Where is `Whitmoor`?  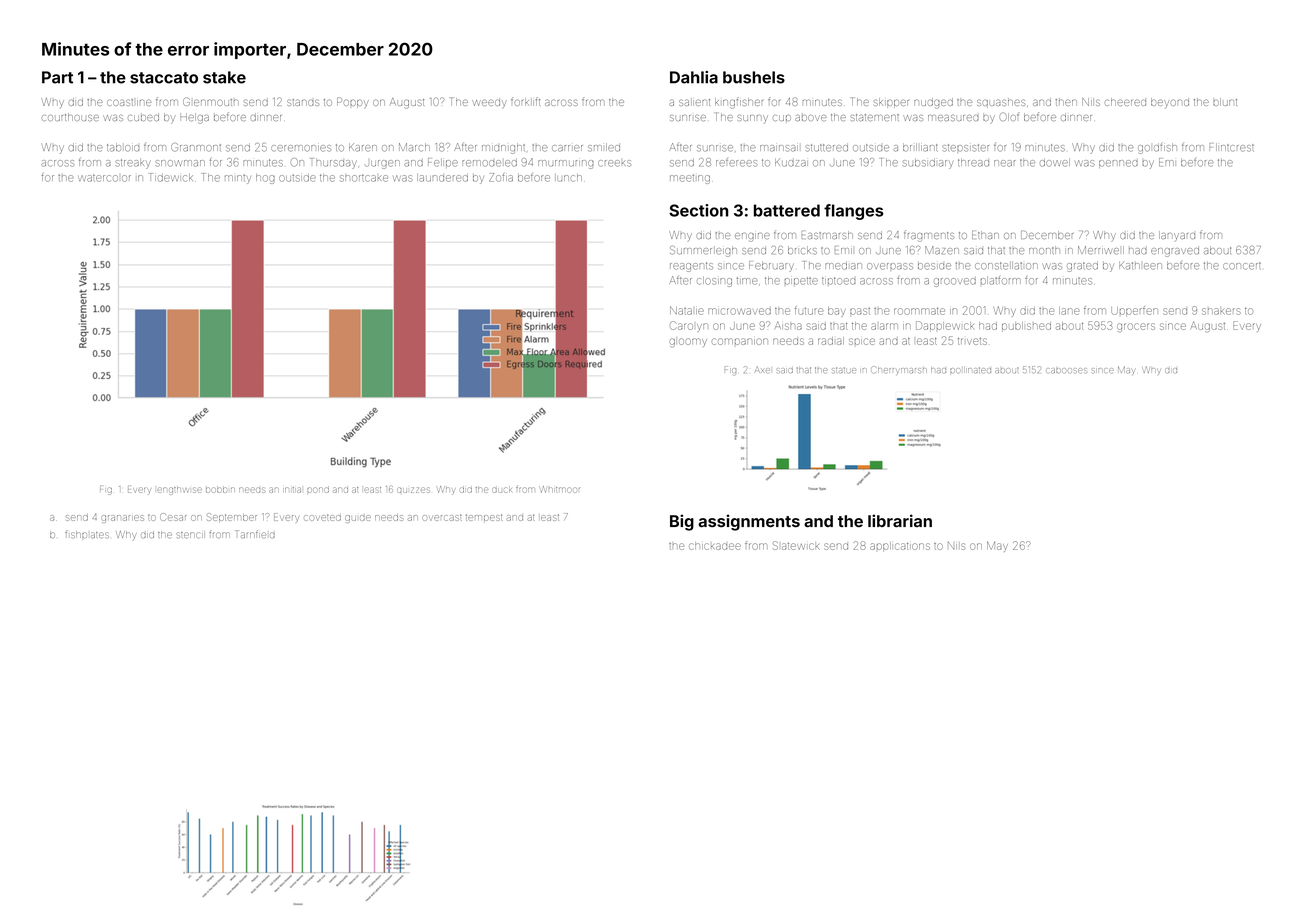 Whitmoor is located at coordinates (560, 489).
